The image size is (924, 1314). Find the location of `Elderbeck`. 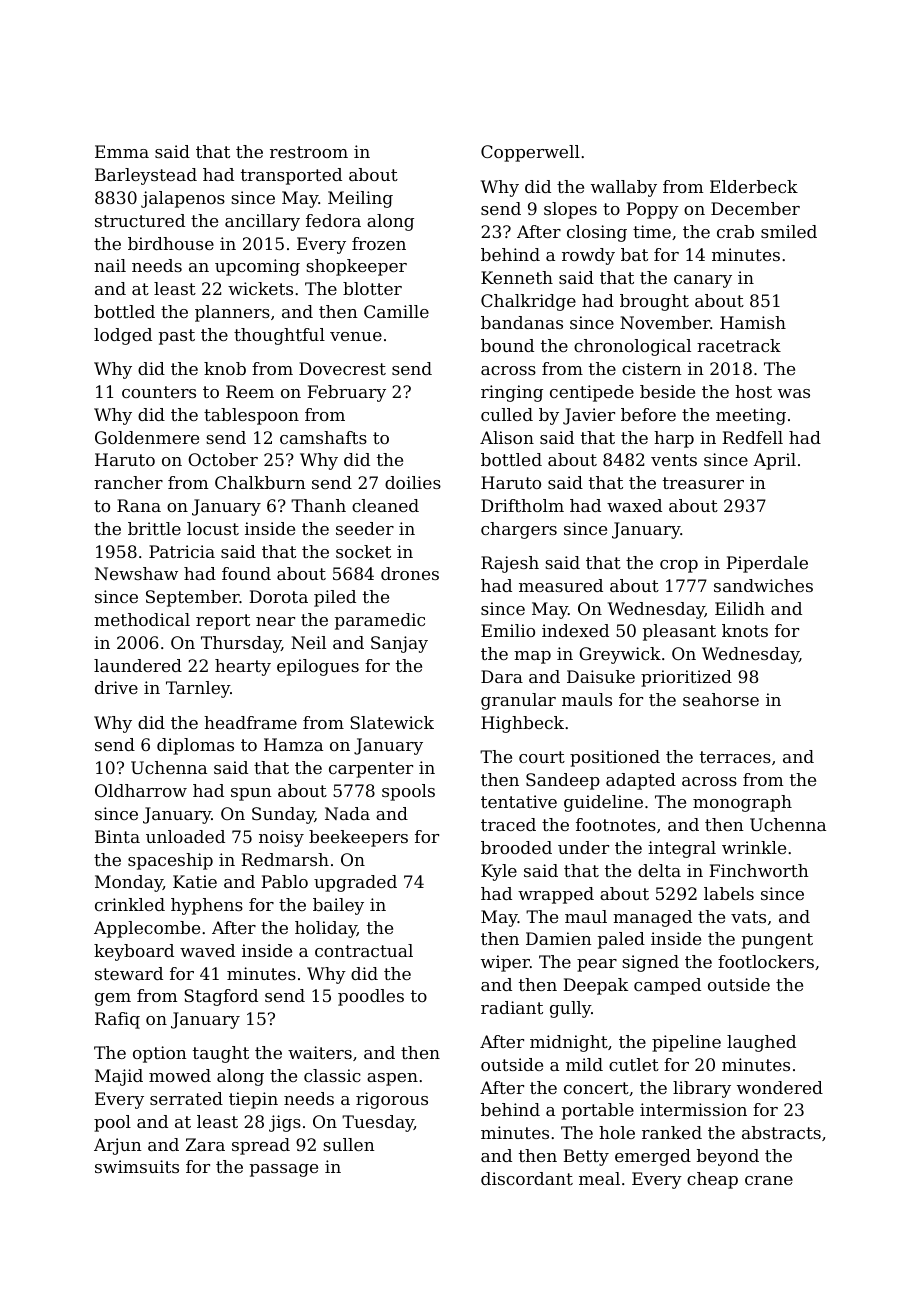

Elderbeck is located at coordinates (754, 186).
